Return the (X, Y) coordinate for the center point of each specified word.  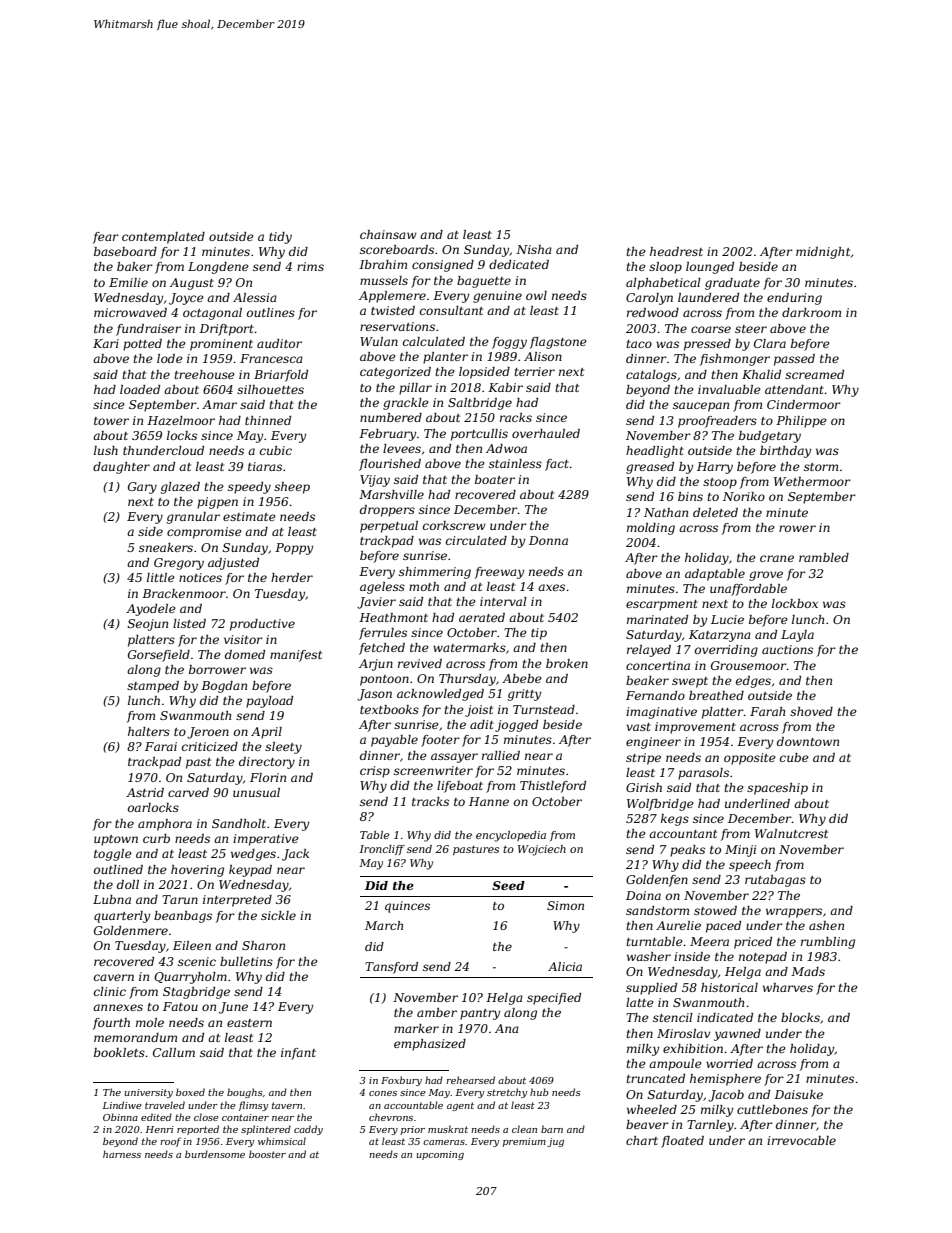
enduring (794, 299)
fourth (111, 1024)
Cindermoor (804, 404)
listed (189, 623)
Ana (507, 1028)
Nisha (534, 249)
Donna (548, 540)
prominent (221, 345)
